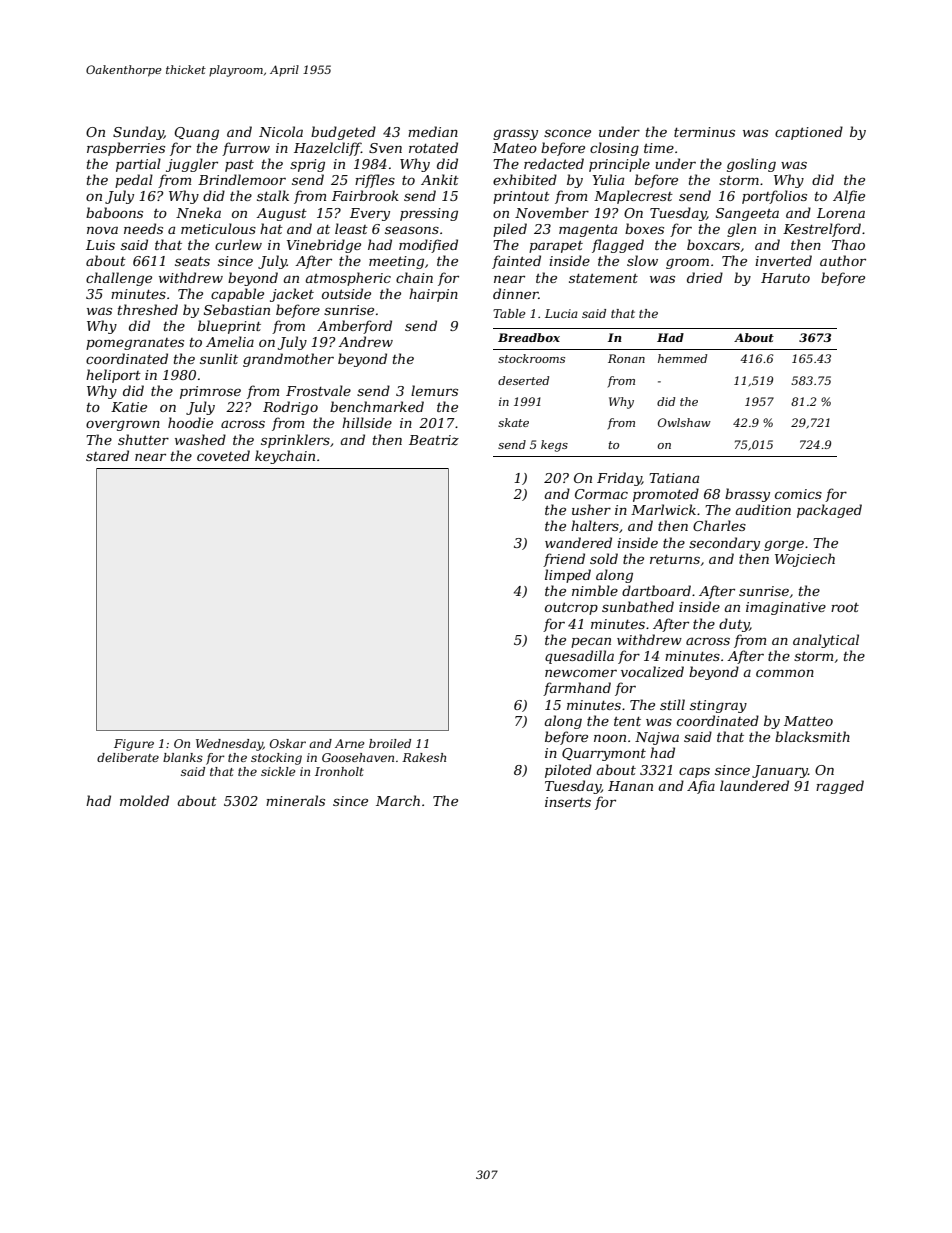  Describe the element at coordinates (684, 422) in the screenshot. I see `Owlshaw` at that location.
